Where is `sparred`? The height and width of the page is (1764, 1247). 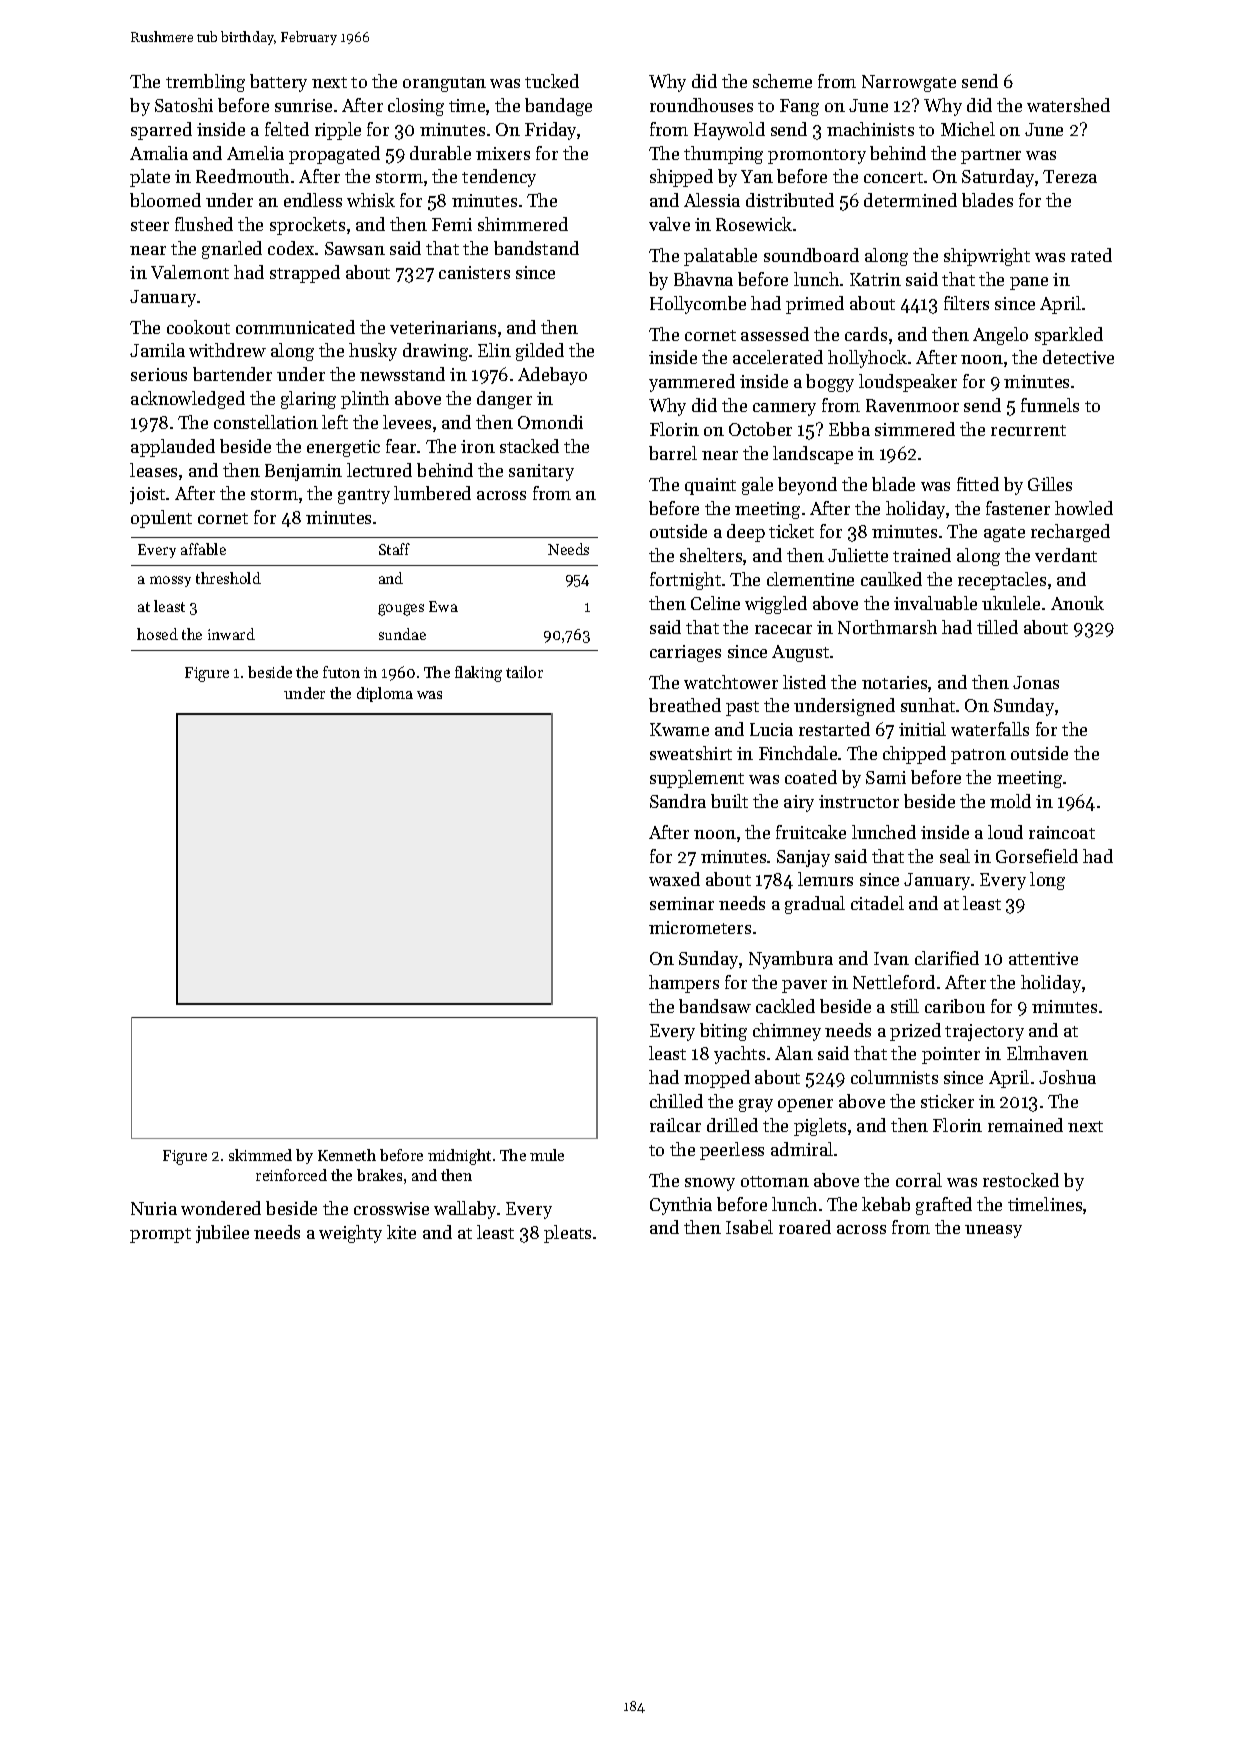
sparred is located at coordinates (161, 131).
